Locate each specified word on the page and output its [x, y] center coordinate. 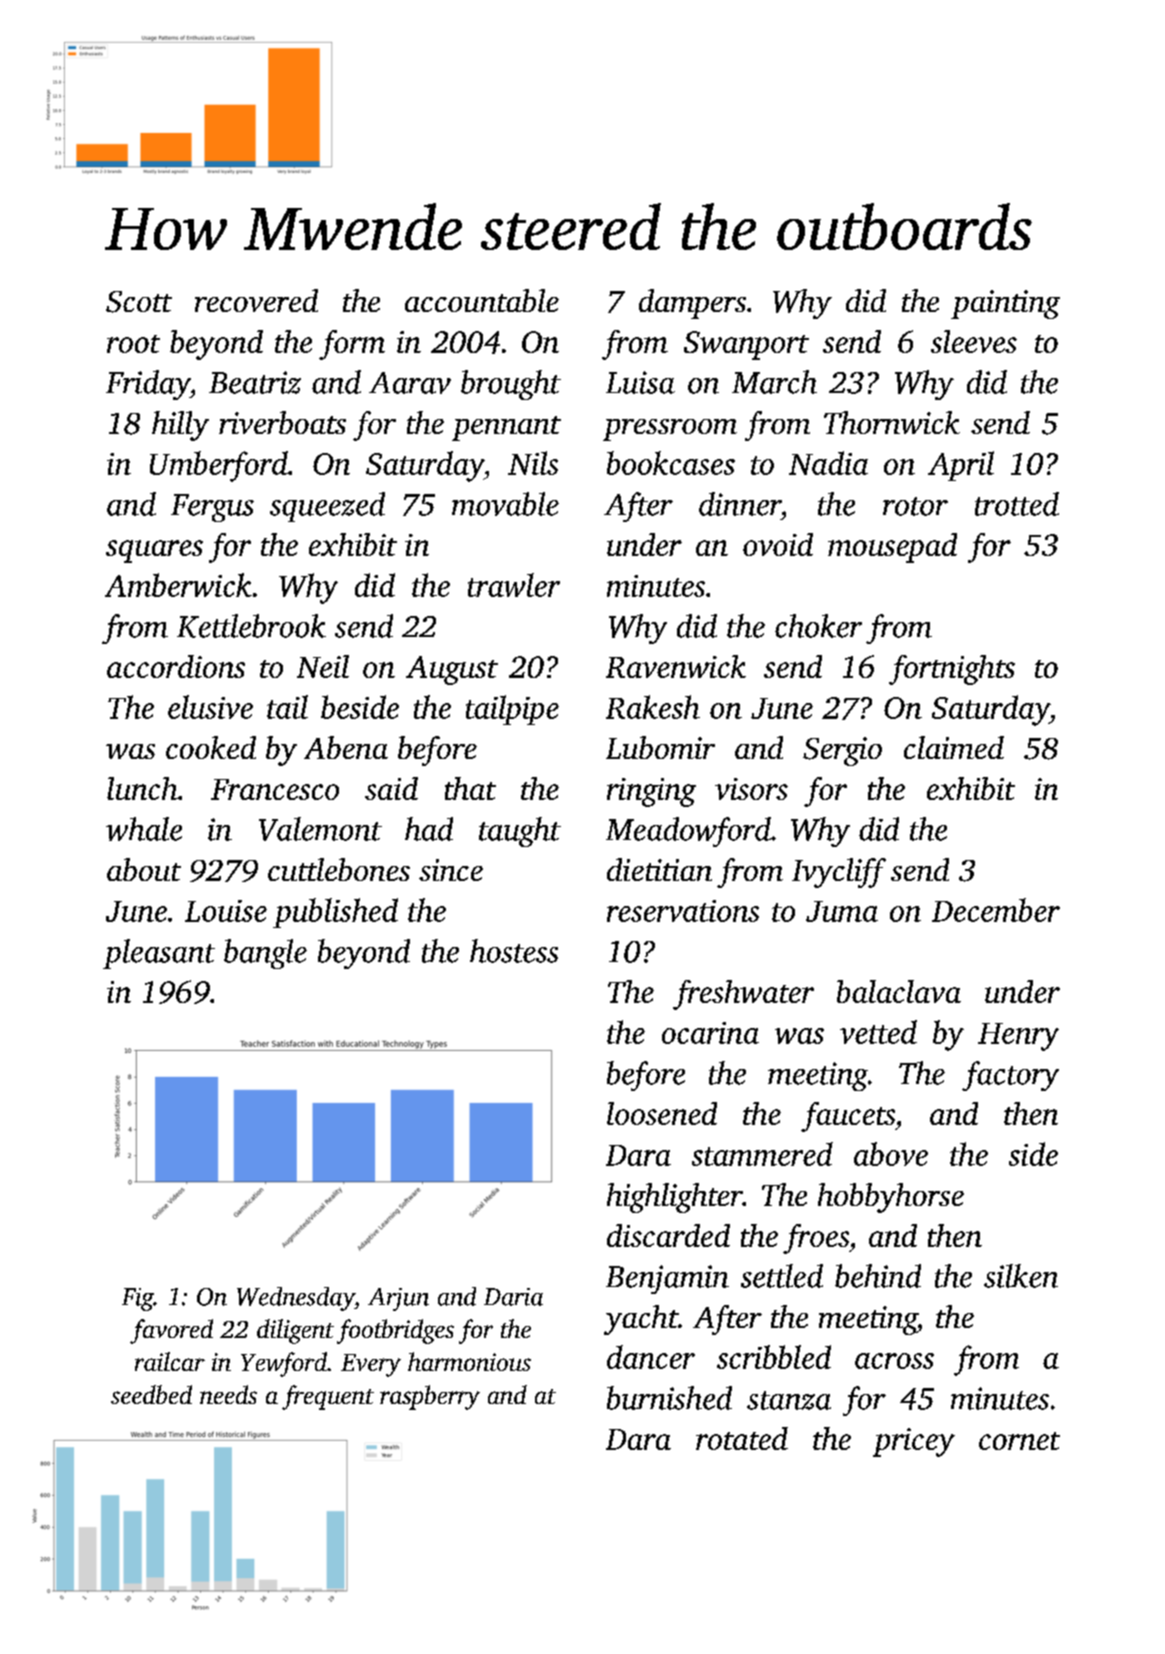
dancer [651, 1357]
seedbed [151, 1394]
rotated [742, 1438]
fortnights [952, 670]
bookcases [671, 463]
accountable [482, 300]
